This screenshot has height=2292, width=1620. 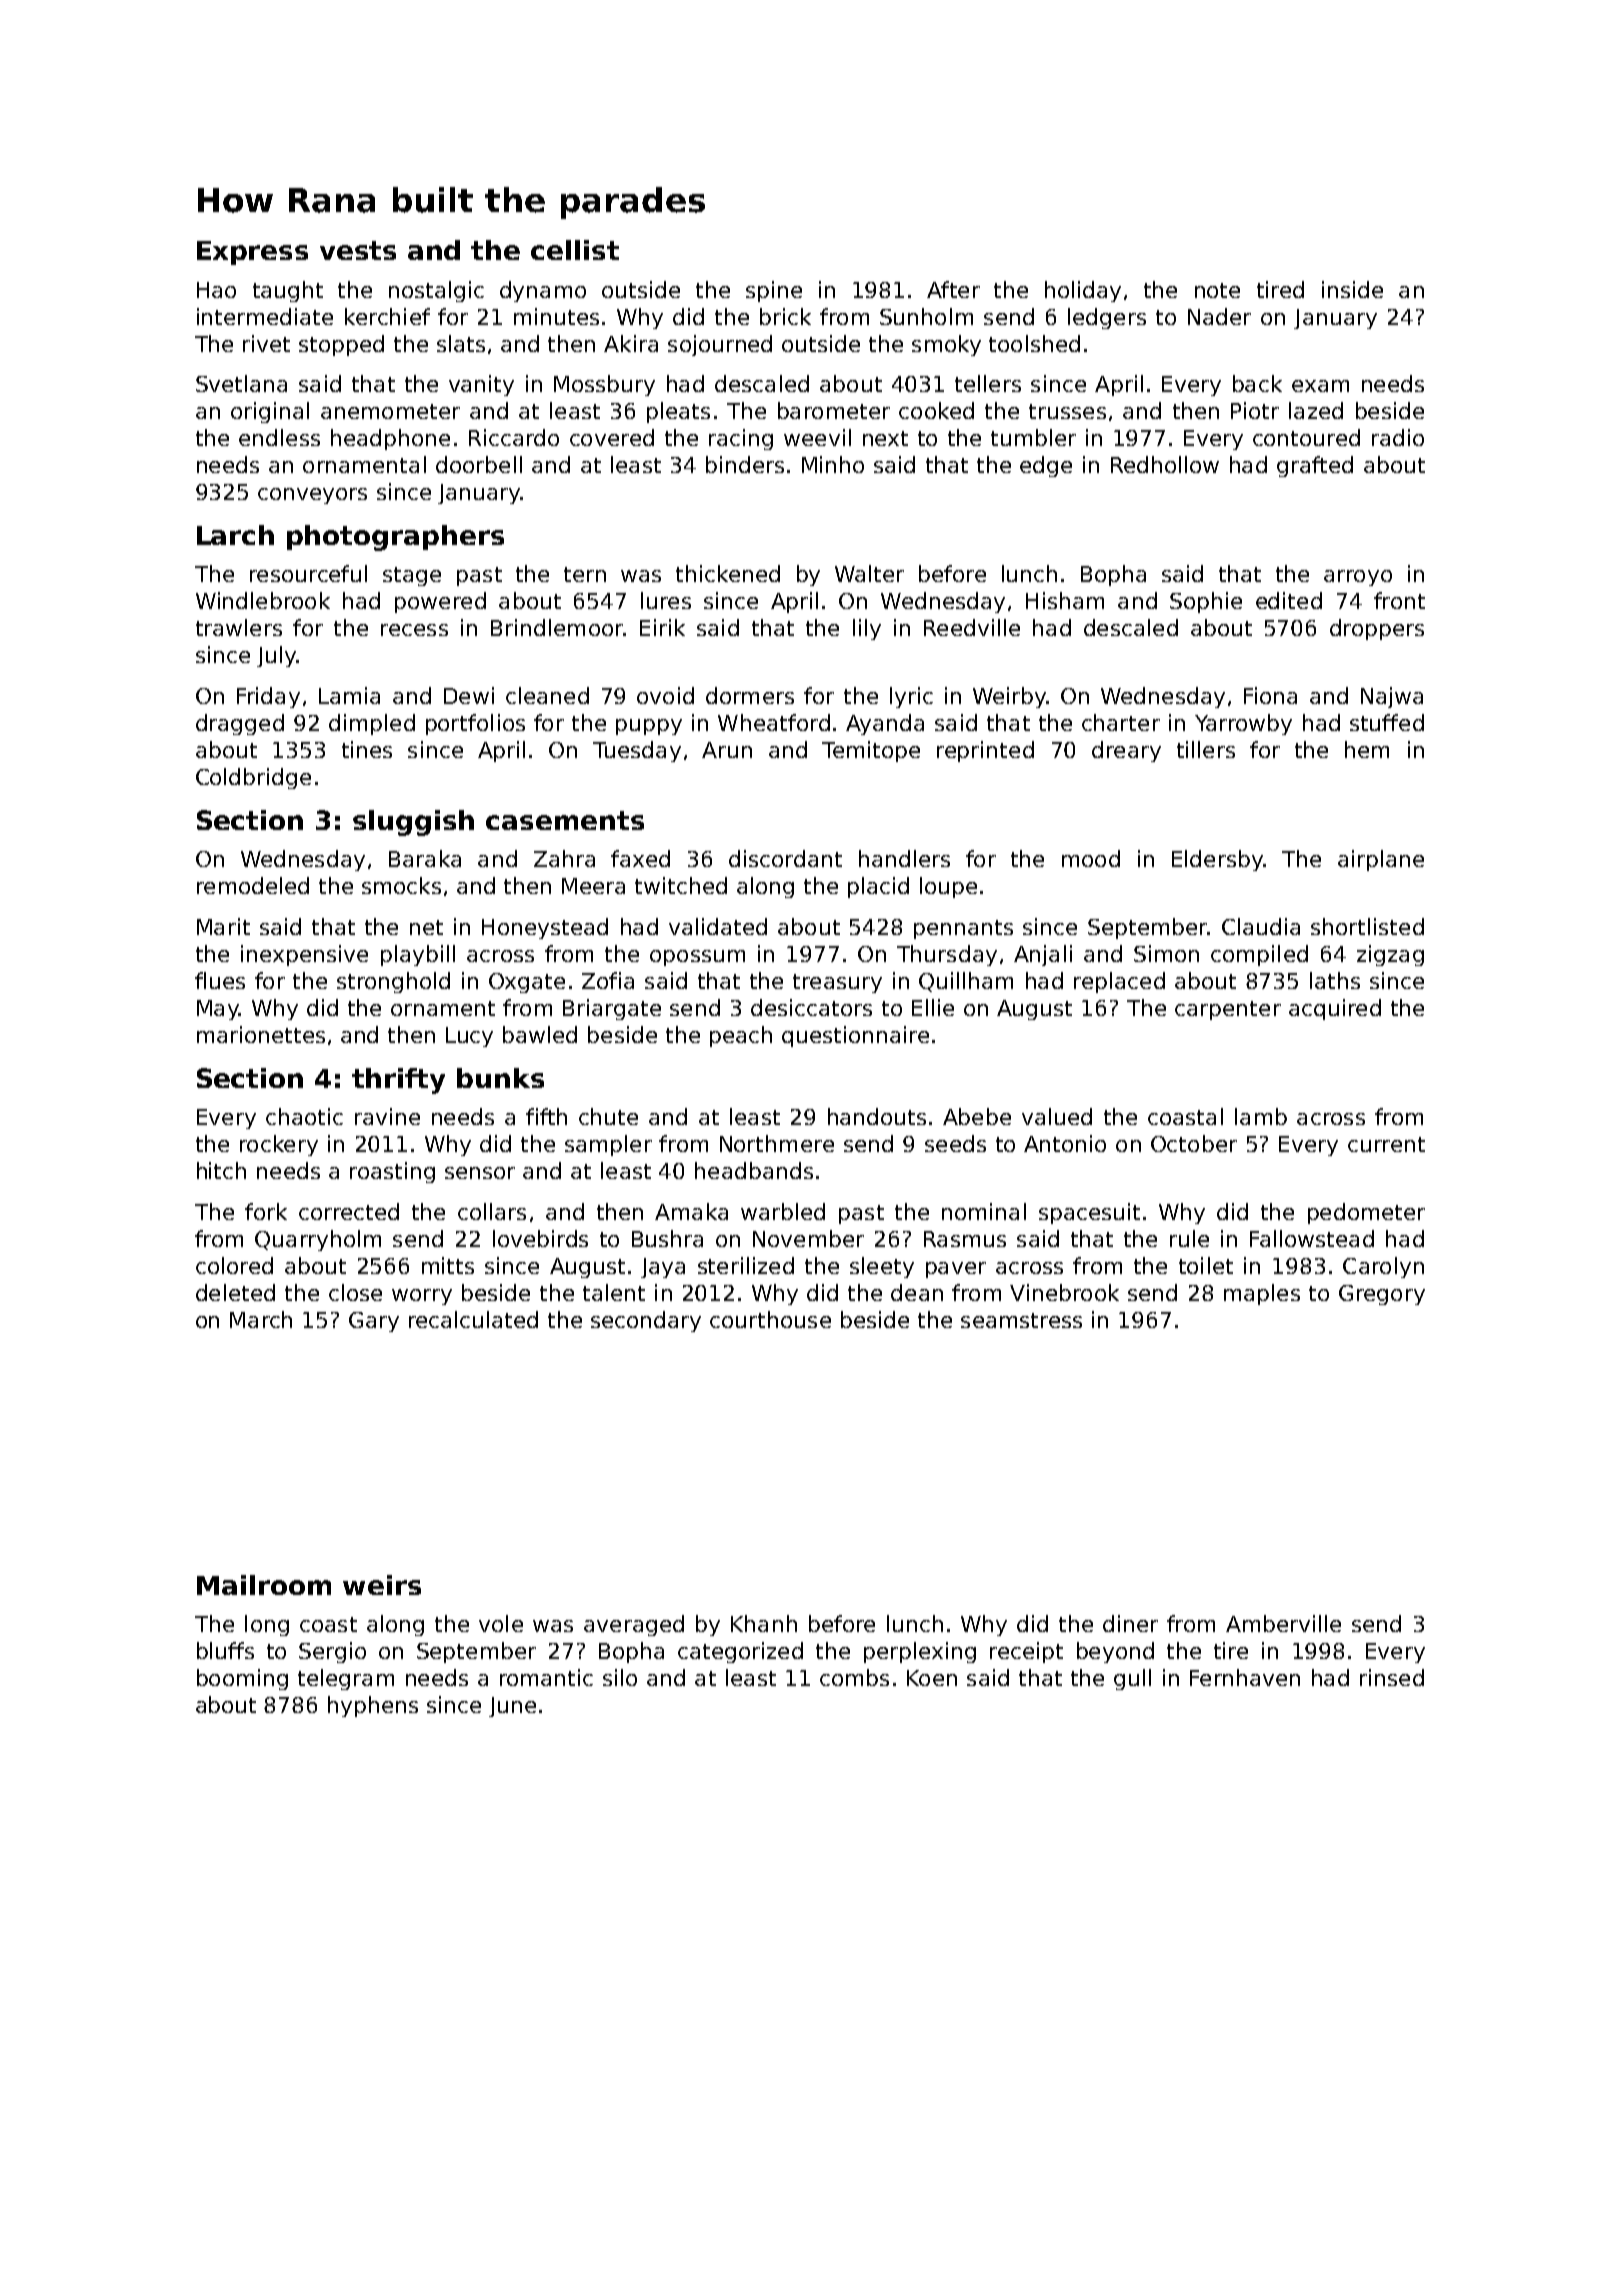 I want to click on inside, so click(x=1352, y=289).
